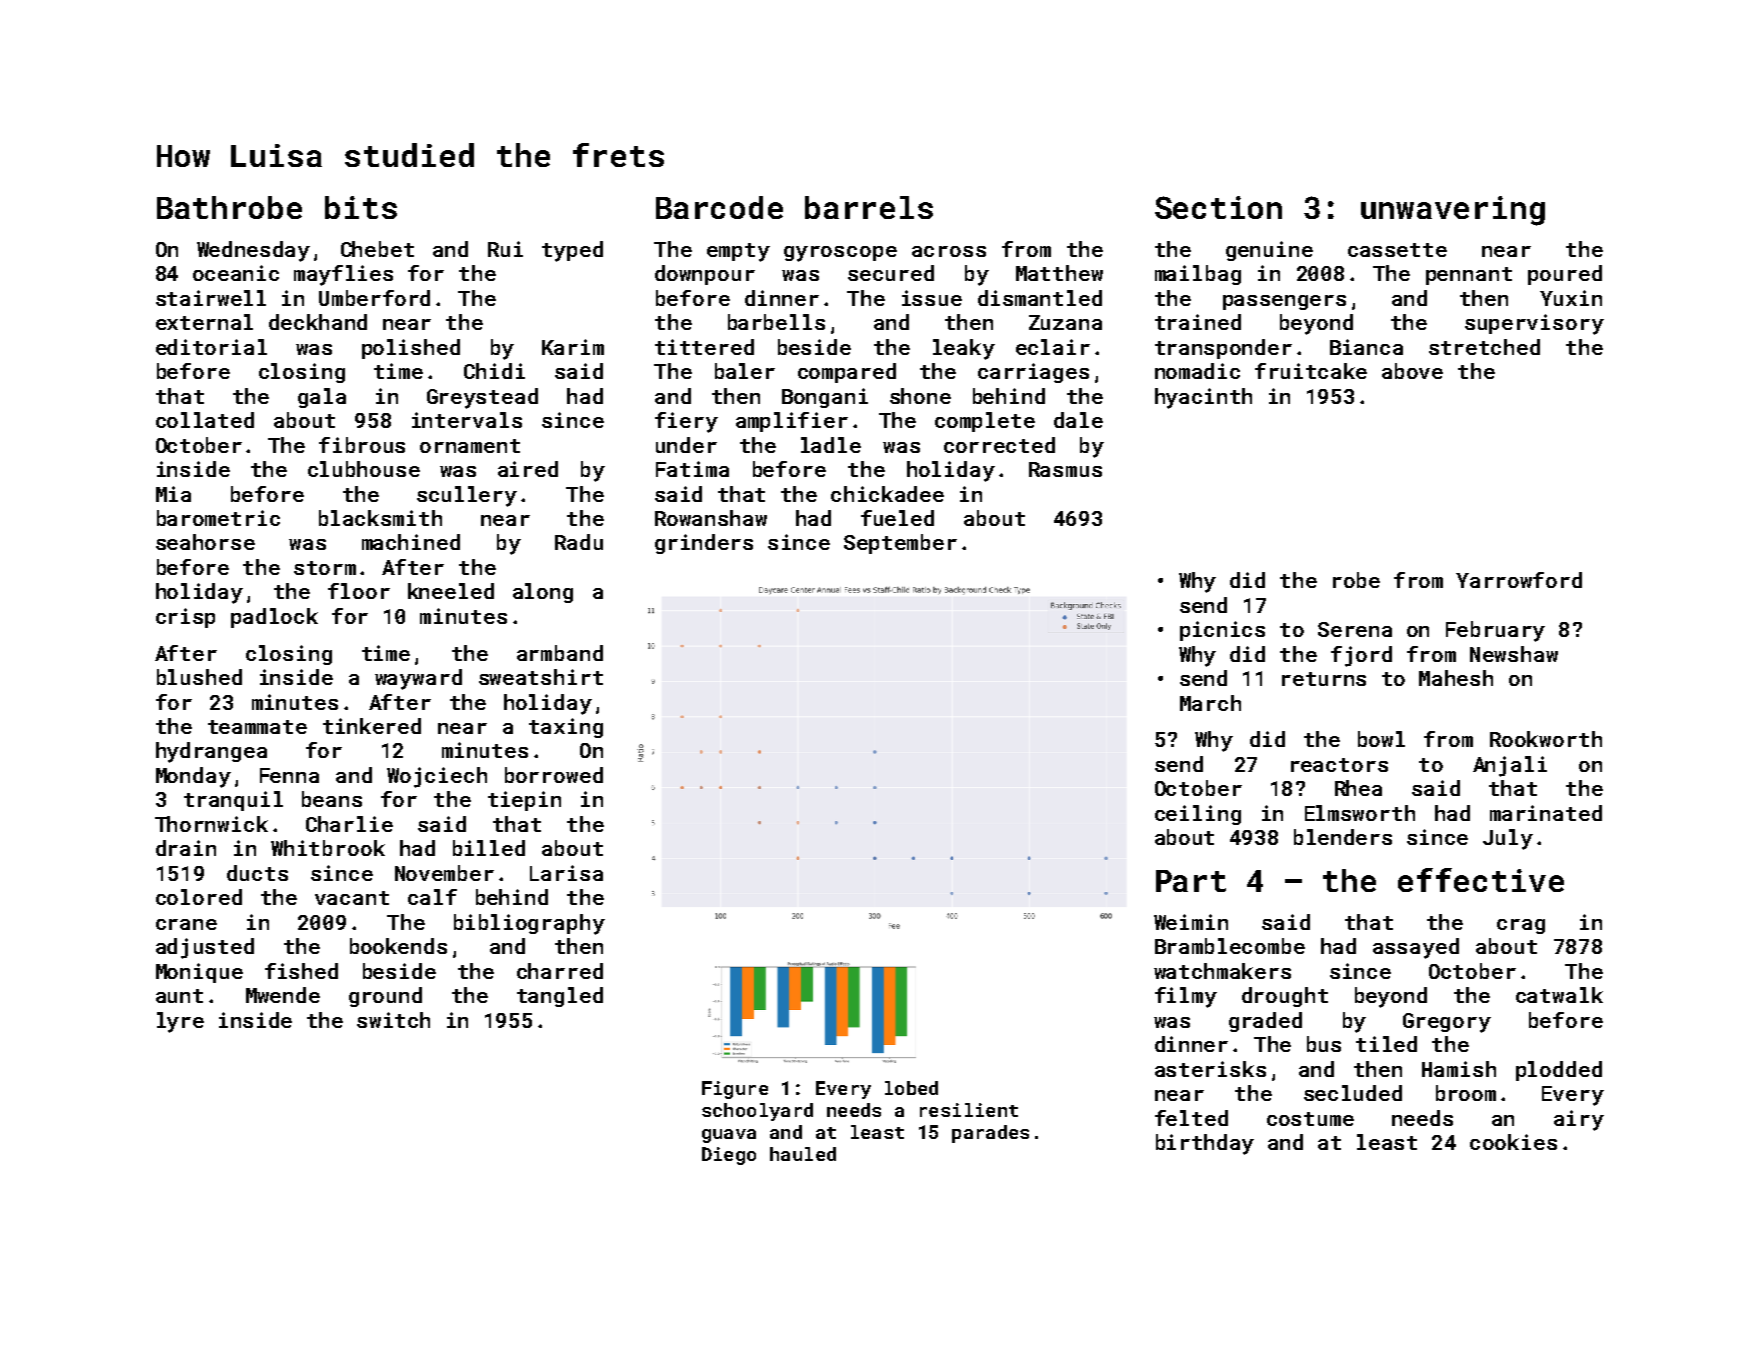 Image resolution: width=1758 pixels, height=1359 pixels. What do you see at coordinates (1366, 347) in the screenshot?
I see `Bianca` at bounding box center [1366, 347].
